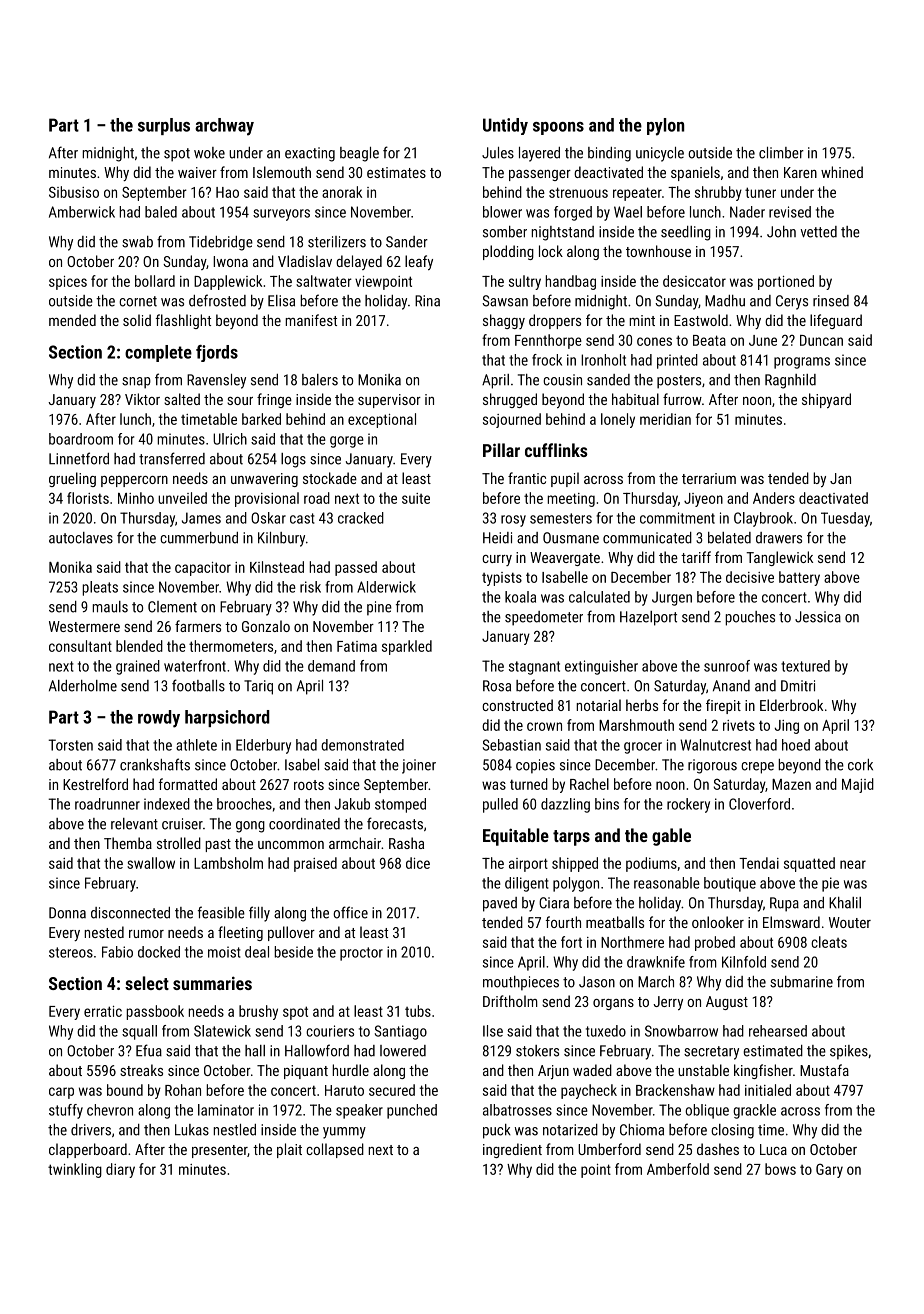 The height and width of the screenshot is (1314, 924). What do you see at coordinates (226, 1110) in the screenshot?
I see `laminator` at bounding box center [226, 1110].
